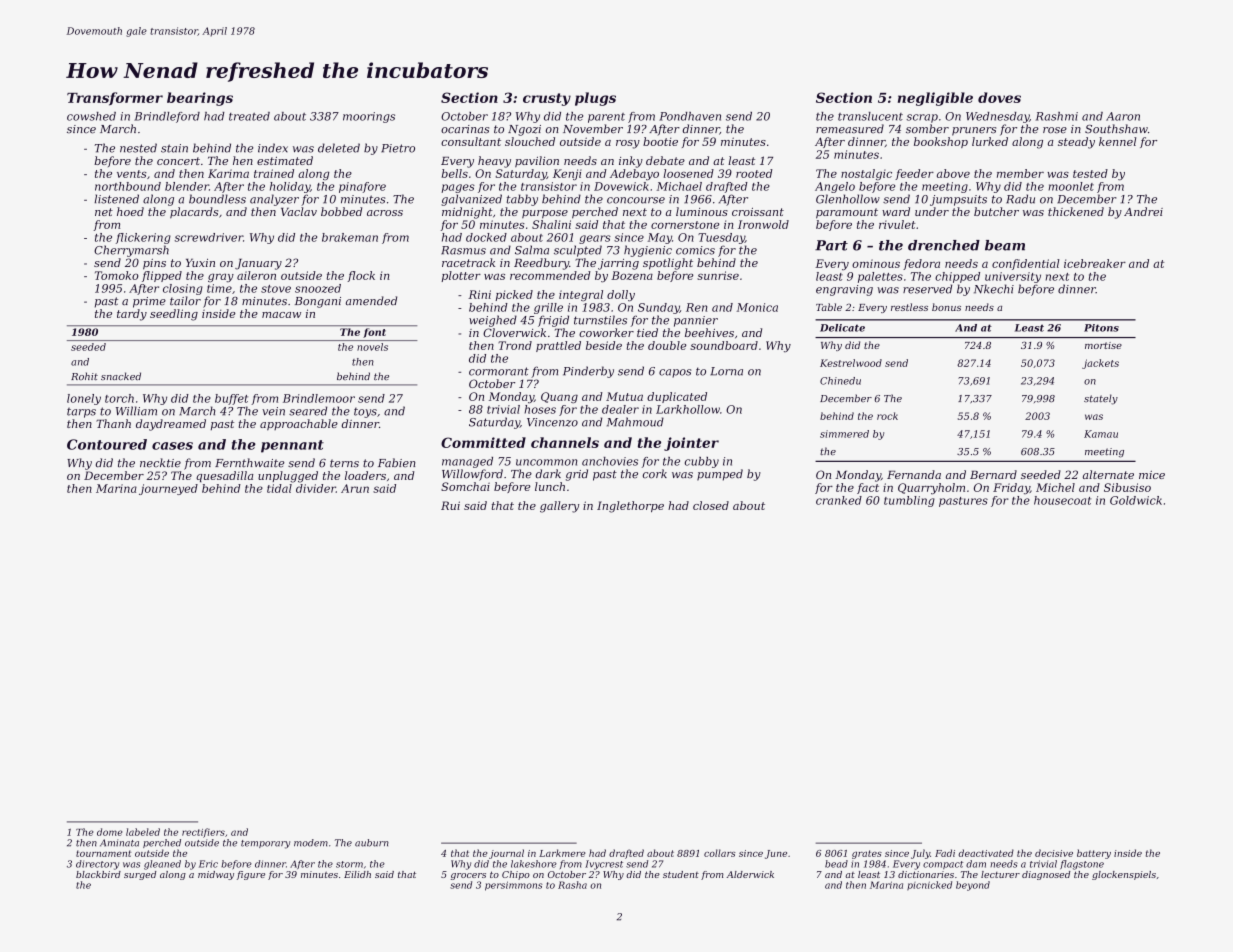  I want to click on picked, so click(514, 295).
